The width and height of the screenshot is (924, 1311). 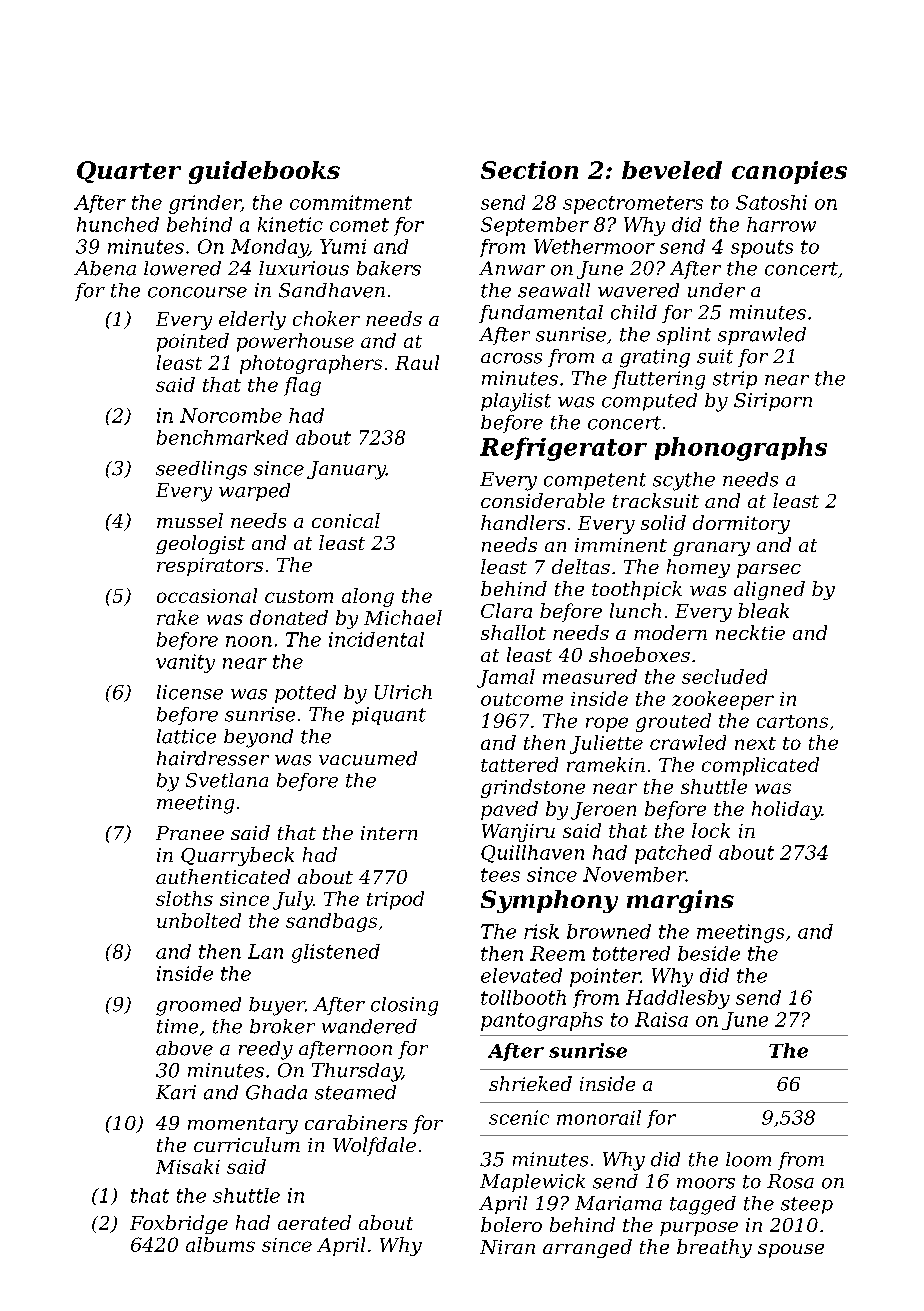 What do you see at coordinates (771, 202) in the screenshot?
I see `Satoshi` at bounding box center [771, 202].
